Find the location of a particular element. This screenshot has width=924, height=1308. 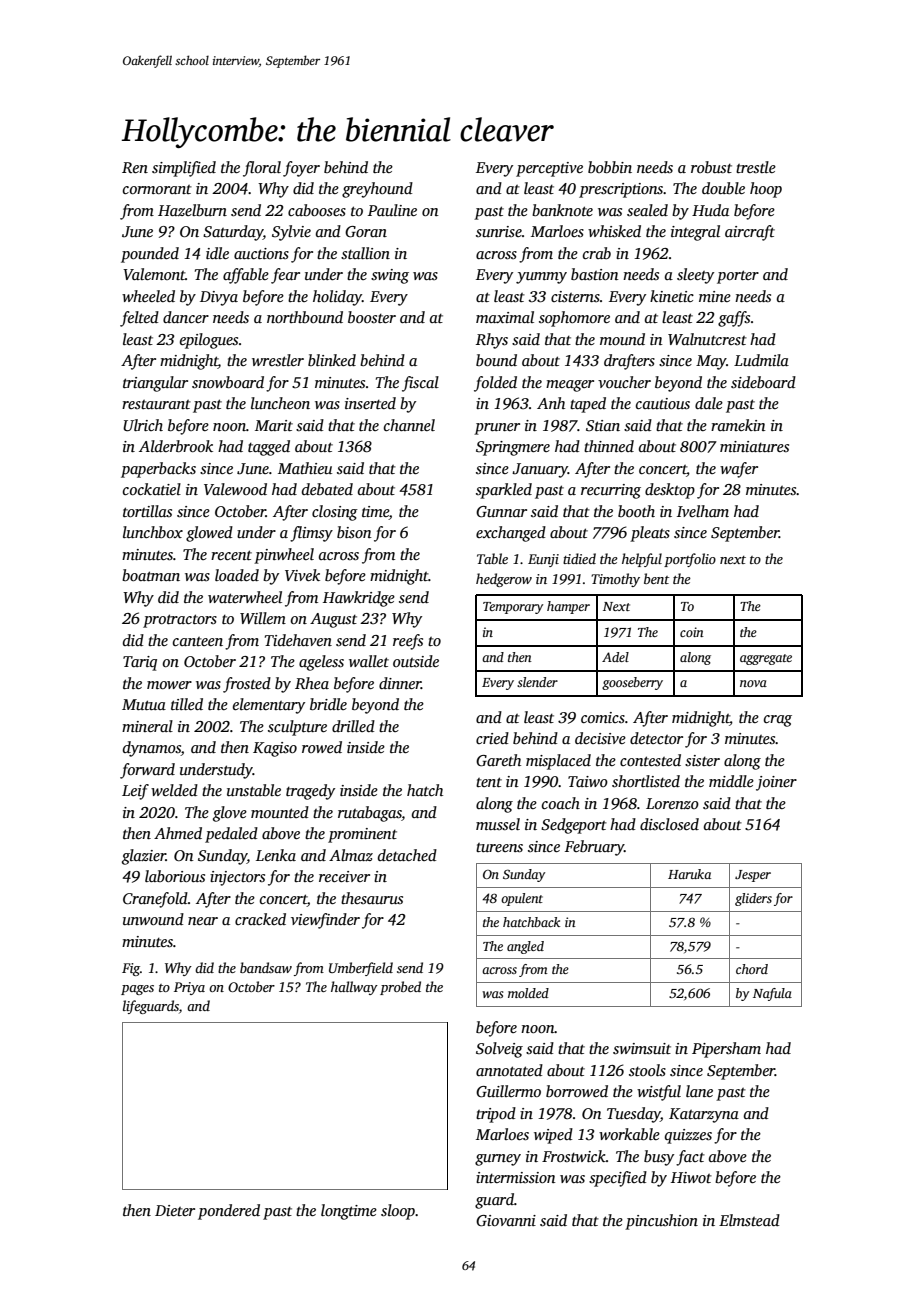

Haruka is located at coordinates (689, 874).
